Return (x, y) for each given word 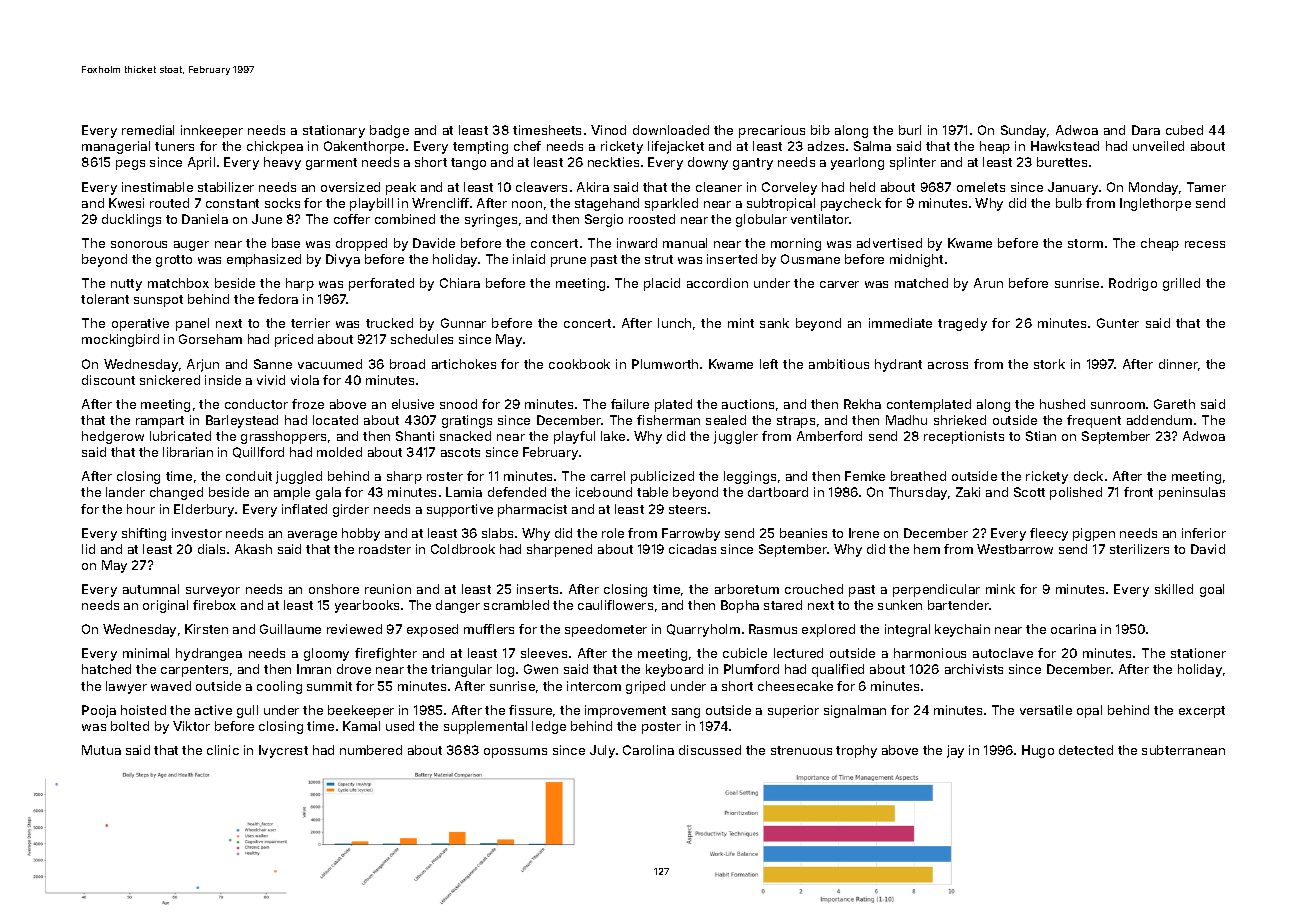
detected (1086, 750)
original (165, 606)
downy (708, 163)
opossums (515, 753)
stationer (1198, 653)
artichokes (464, 364)
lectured (798, 653)
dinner (1178, 364)
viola (305, 380)
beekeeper (361, 711)
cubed (1184, 130)
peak (401, 188)
